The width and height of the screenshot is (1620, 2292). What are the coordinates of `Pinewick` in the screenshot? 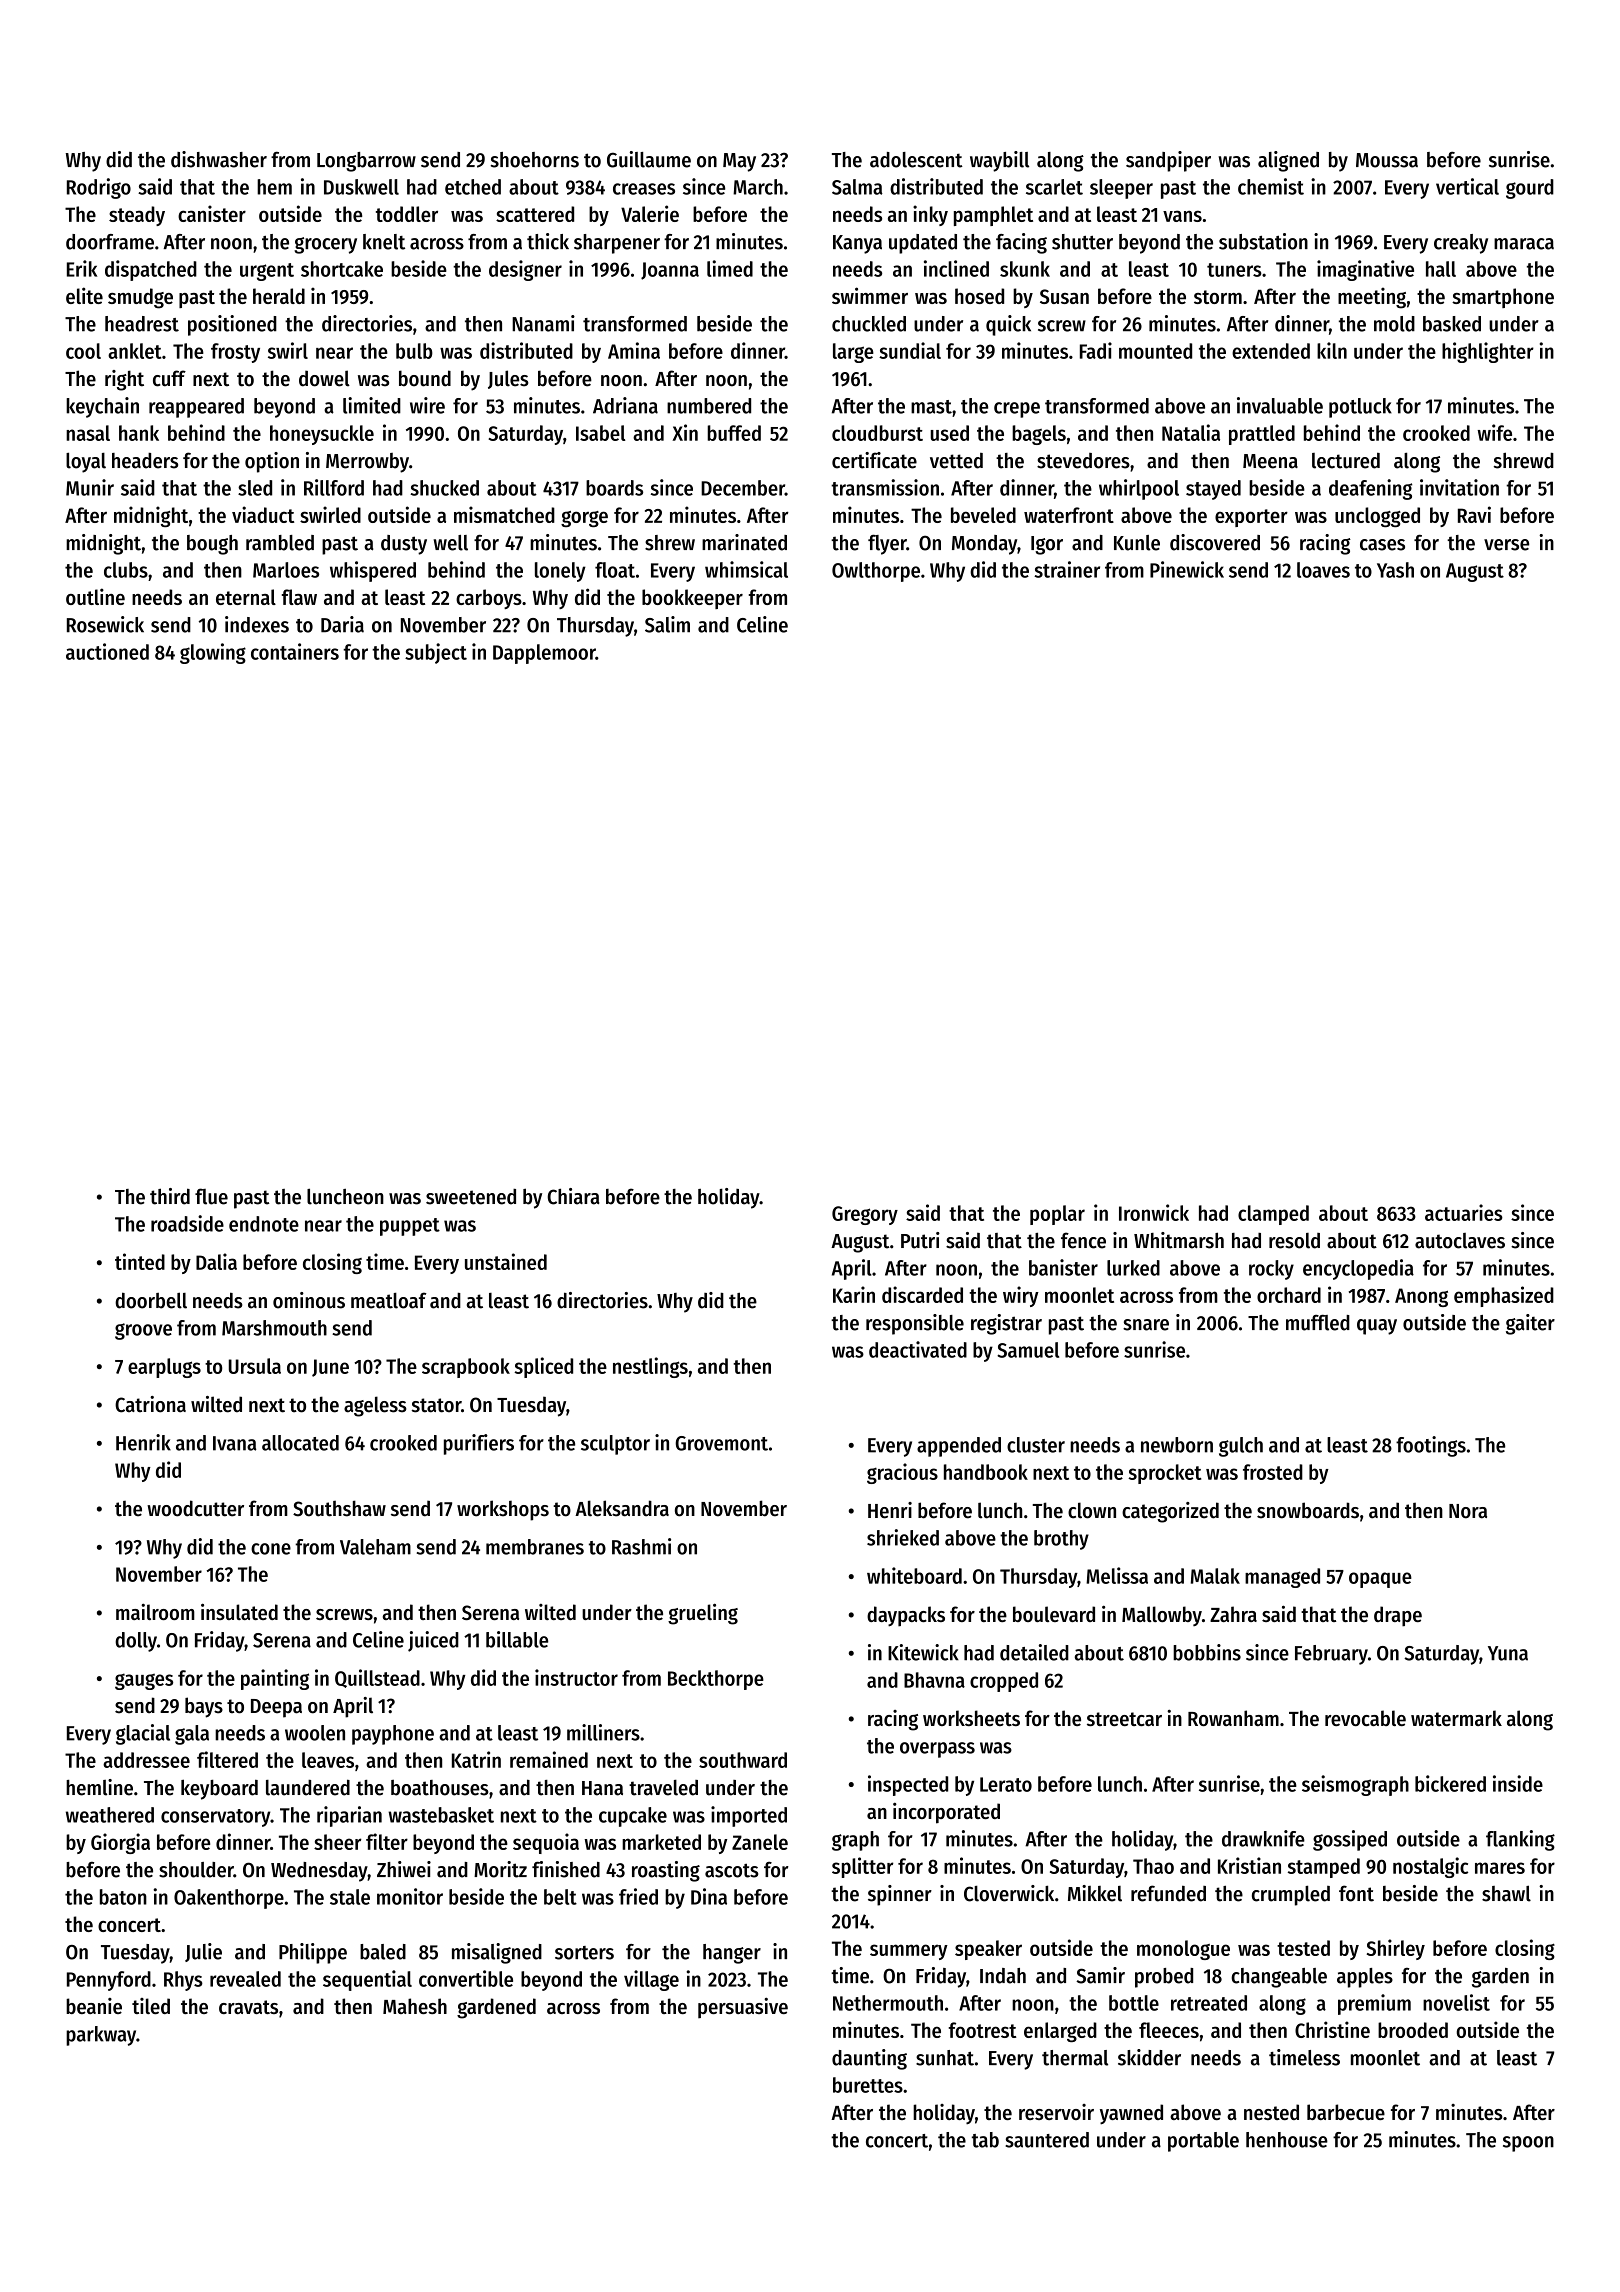 It's located at (1187, 569).
